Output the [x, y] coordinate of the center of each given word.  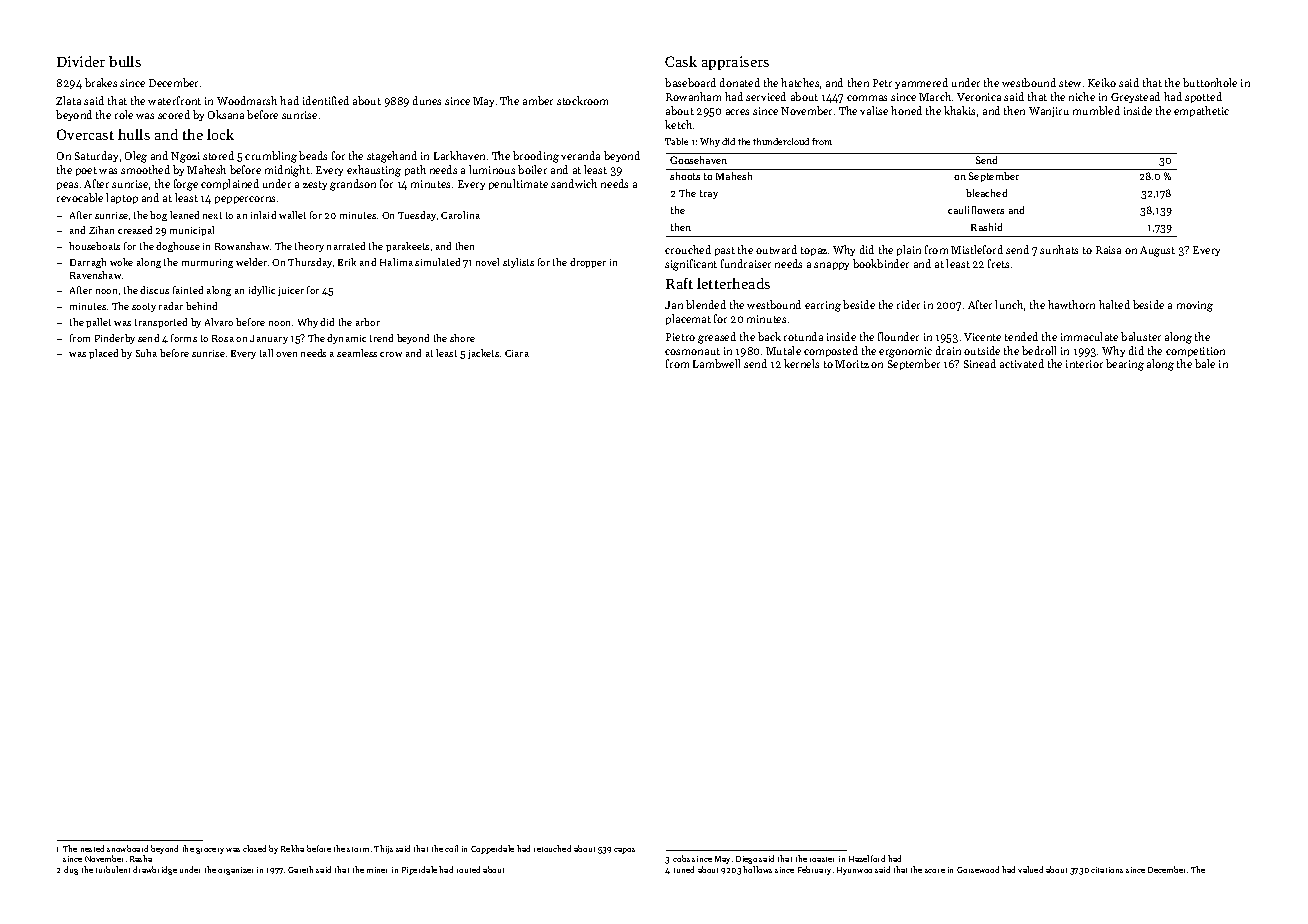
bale [1205, 363]
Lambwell [716, 363]
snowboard [127, 848]
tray [709, 194]
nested [92, 848]
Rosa [223, 338]
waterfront [174, 100]
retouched [552, 848]
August [1157, 251]
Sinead [980, 363]
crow [391, 354]
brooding [536, 157]
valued [1030, 869]
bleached [986, 193]
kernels [801, 363]
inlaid [263, 215]
